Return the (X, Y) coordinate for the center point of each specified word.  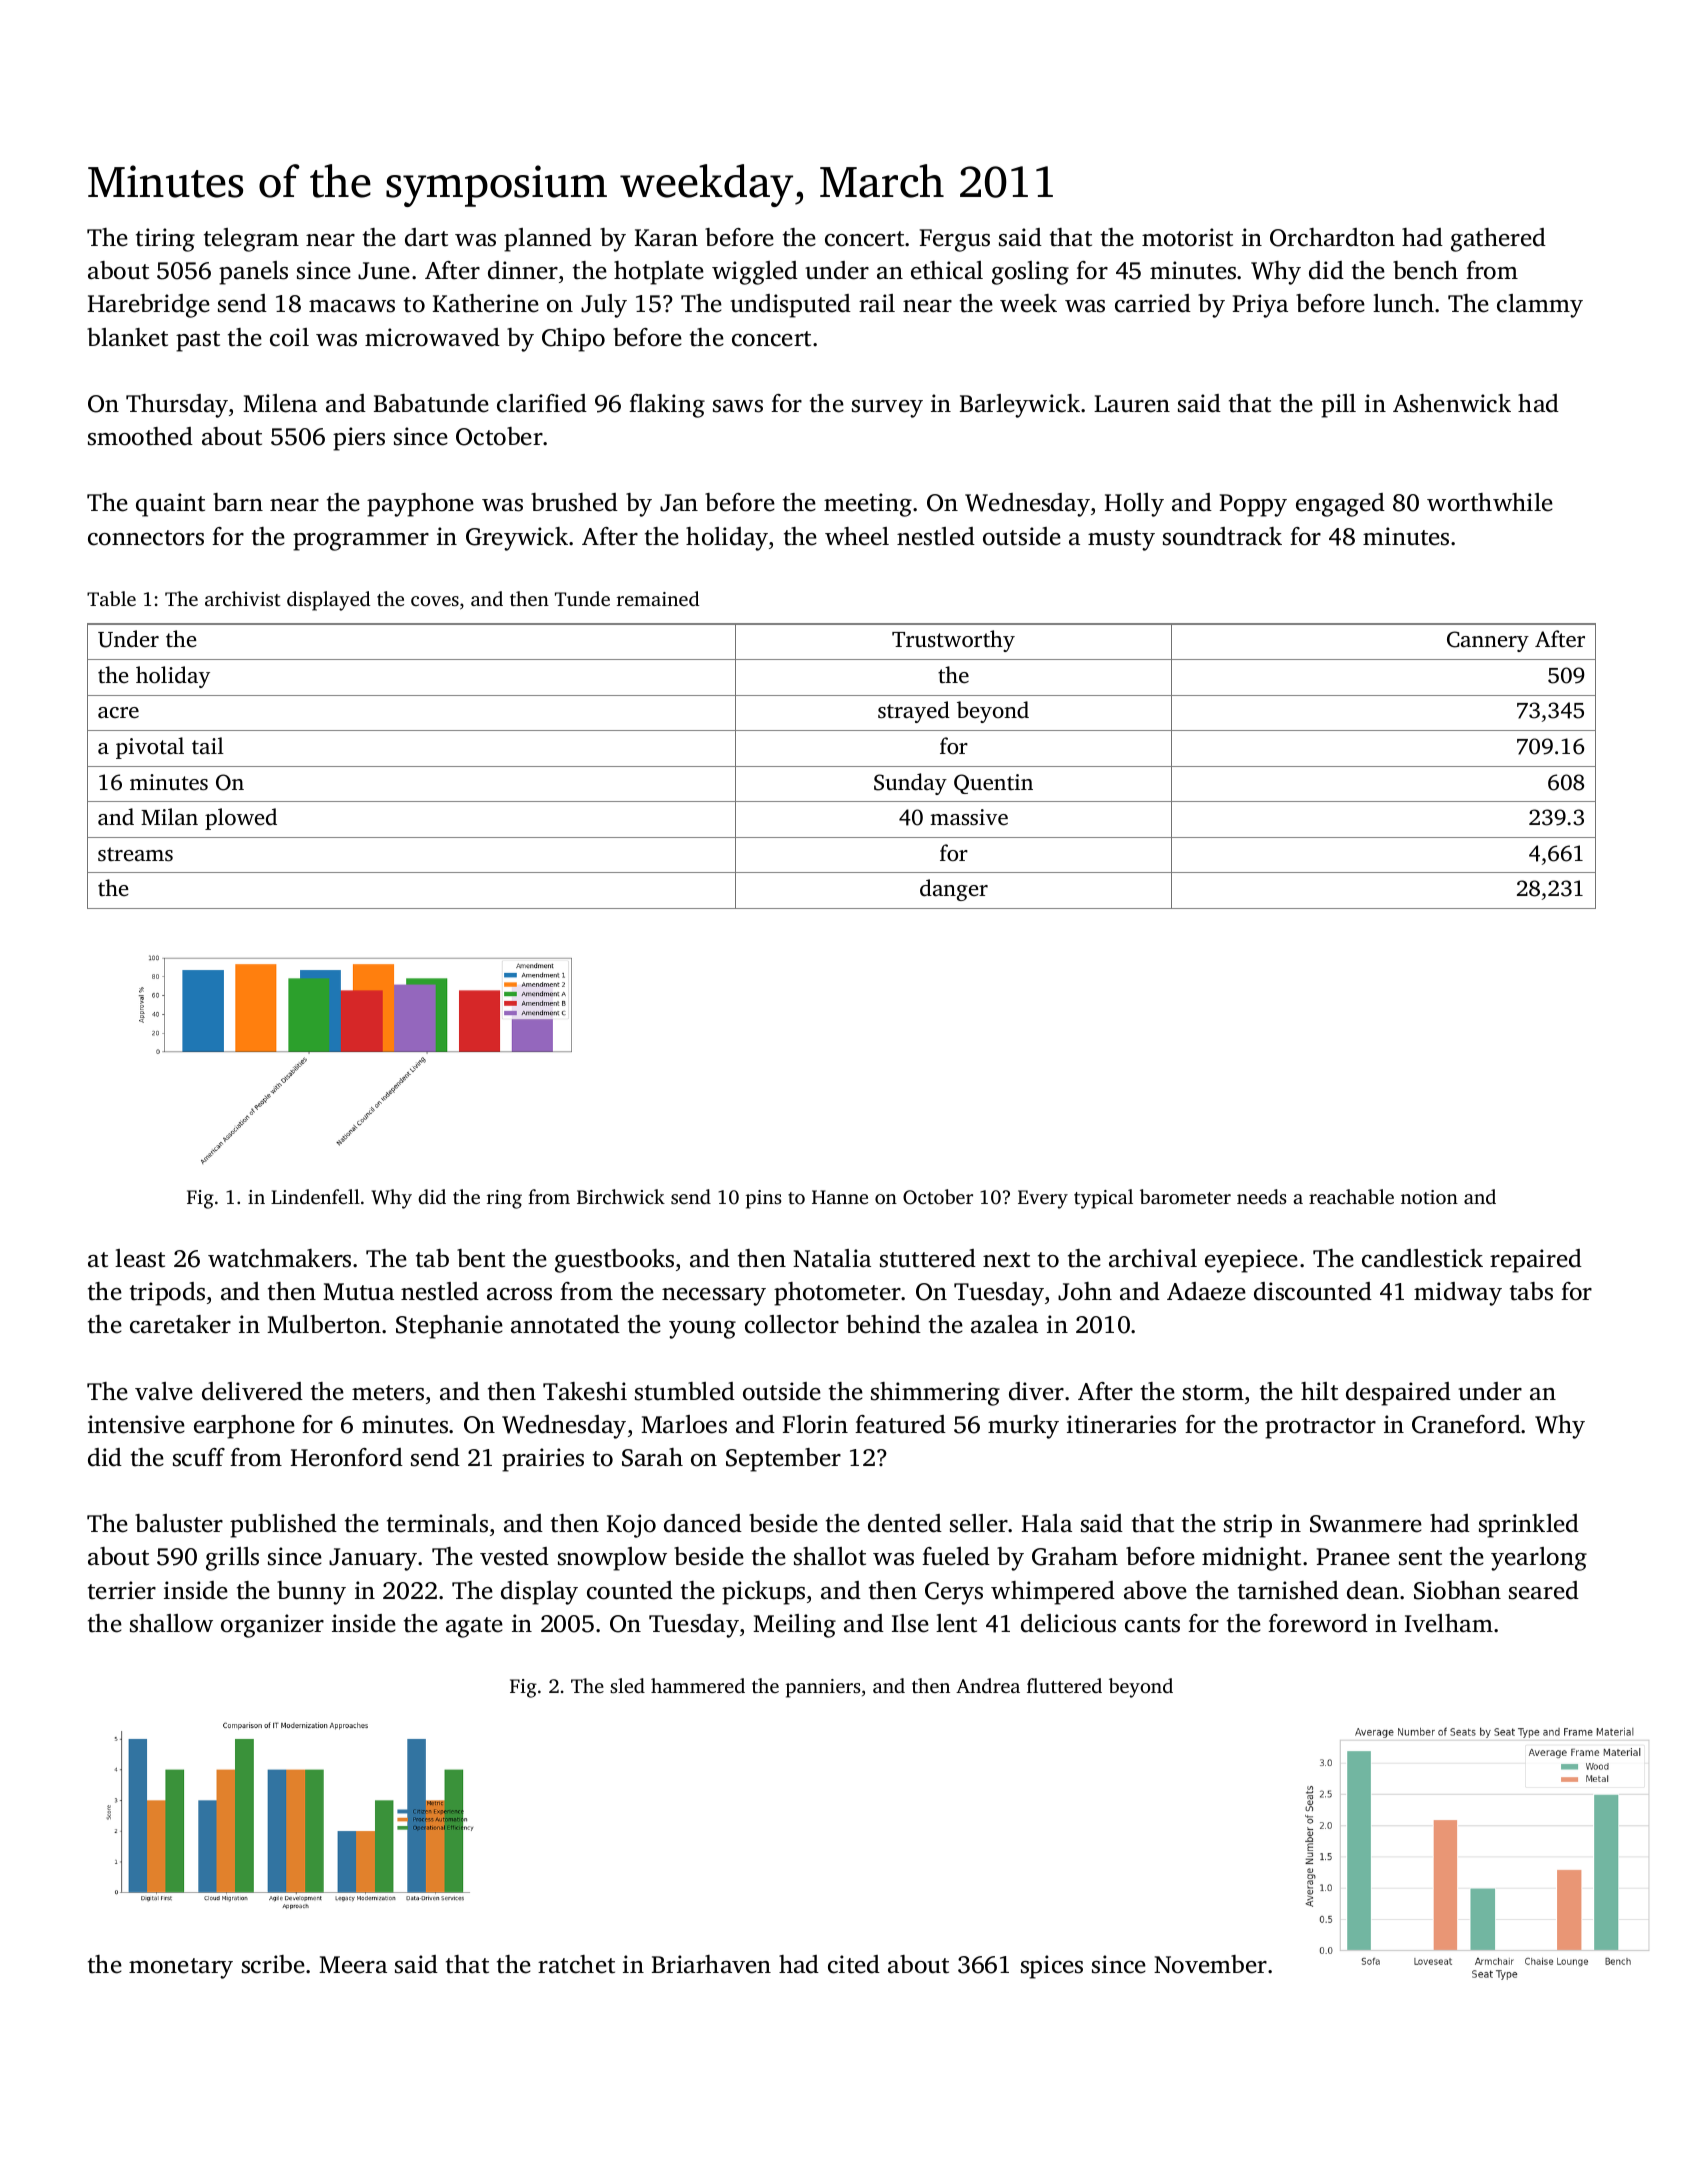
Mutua (358, 1292)
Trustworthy (953, 641)
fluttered (1064, 1685)
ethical (947, 270)
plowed (241, 819)
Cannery (1488, 641)
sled (627, 1685)
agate (474, 1627)
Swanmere (1366, 1524)
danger (954, 890)
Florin (815, 1424)
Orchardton (1332, 237)
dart (426, 237)
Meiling (794, 1626)
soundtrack (1222, 536)
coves (435, 601)
